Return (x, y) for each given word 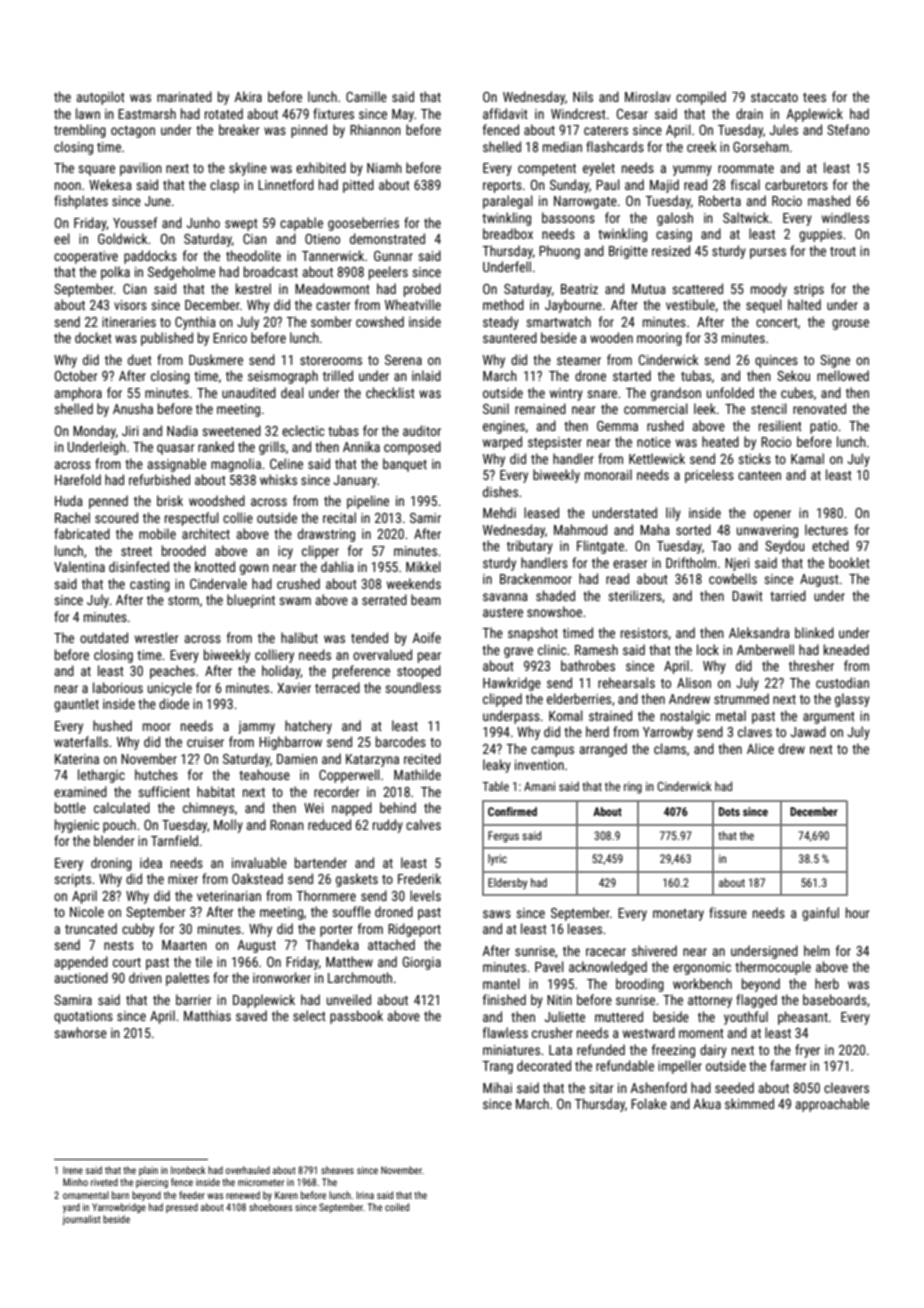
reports (502, 187)
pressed (182, 1208)
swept (241, 225)
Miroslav (648, 96)
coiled (397, 1207)
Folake (649, 1103)
